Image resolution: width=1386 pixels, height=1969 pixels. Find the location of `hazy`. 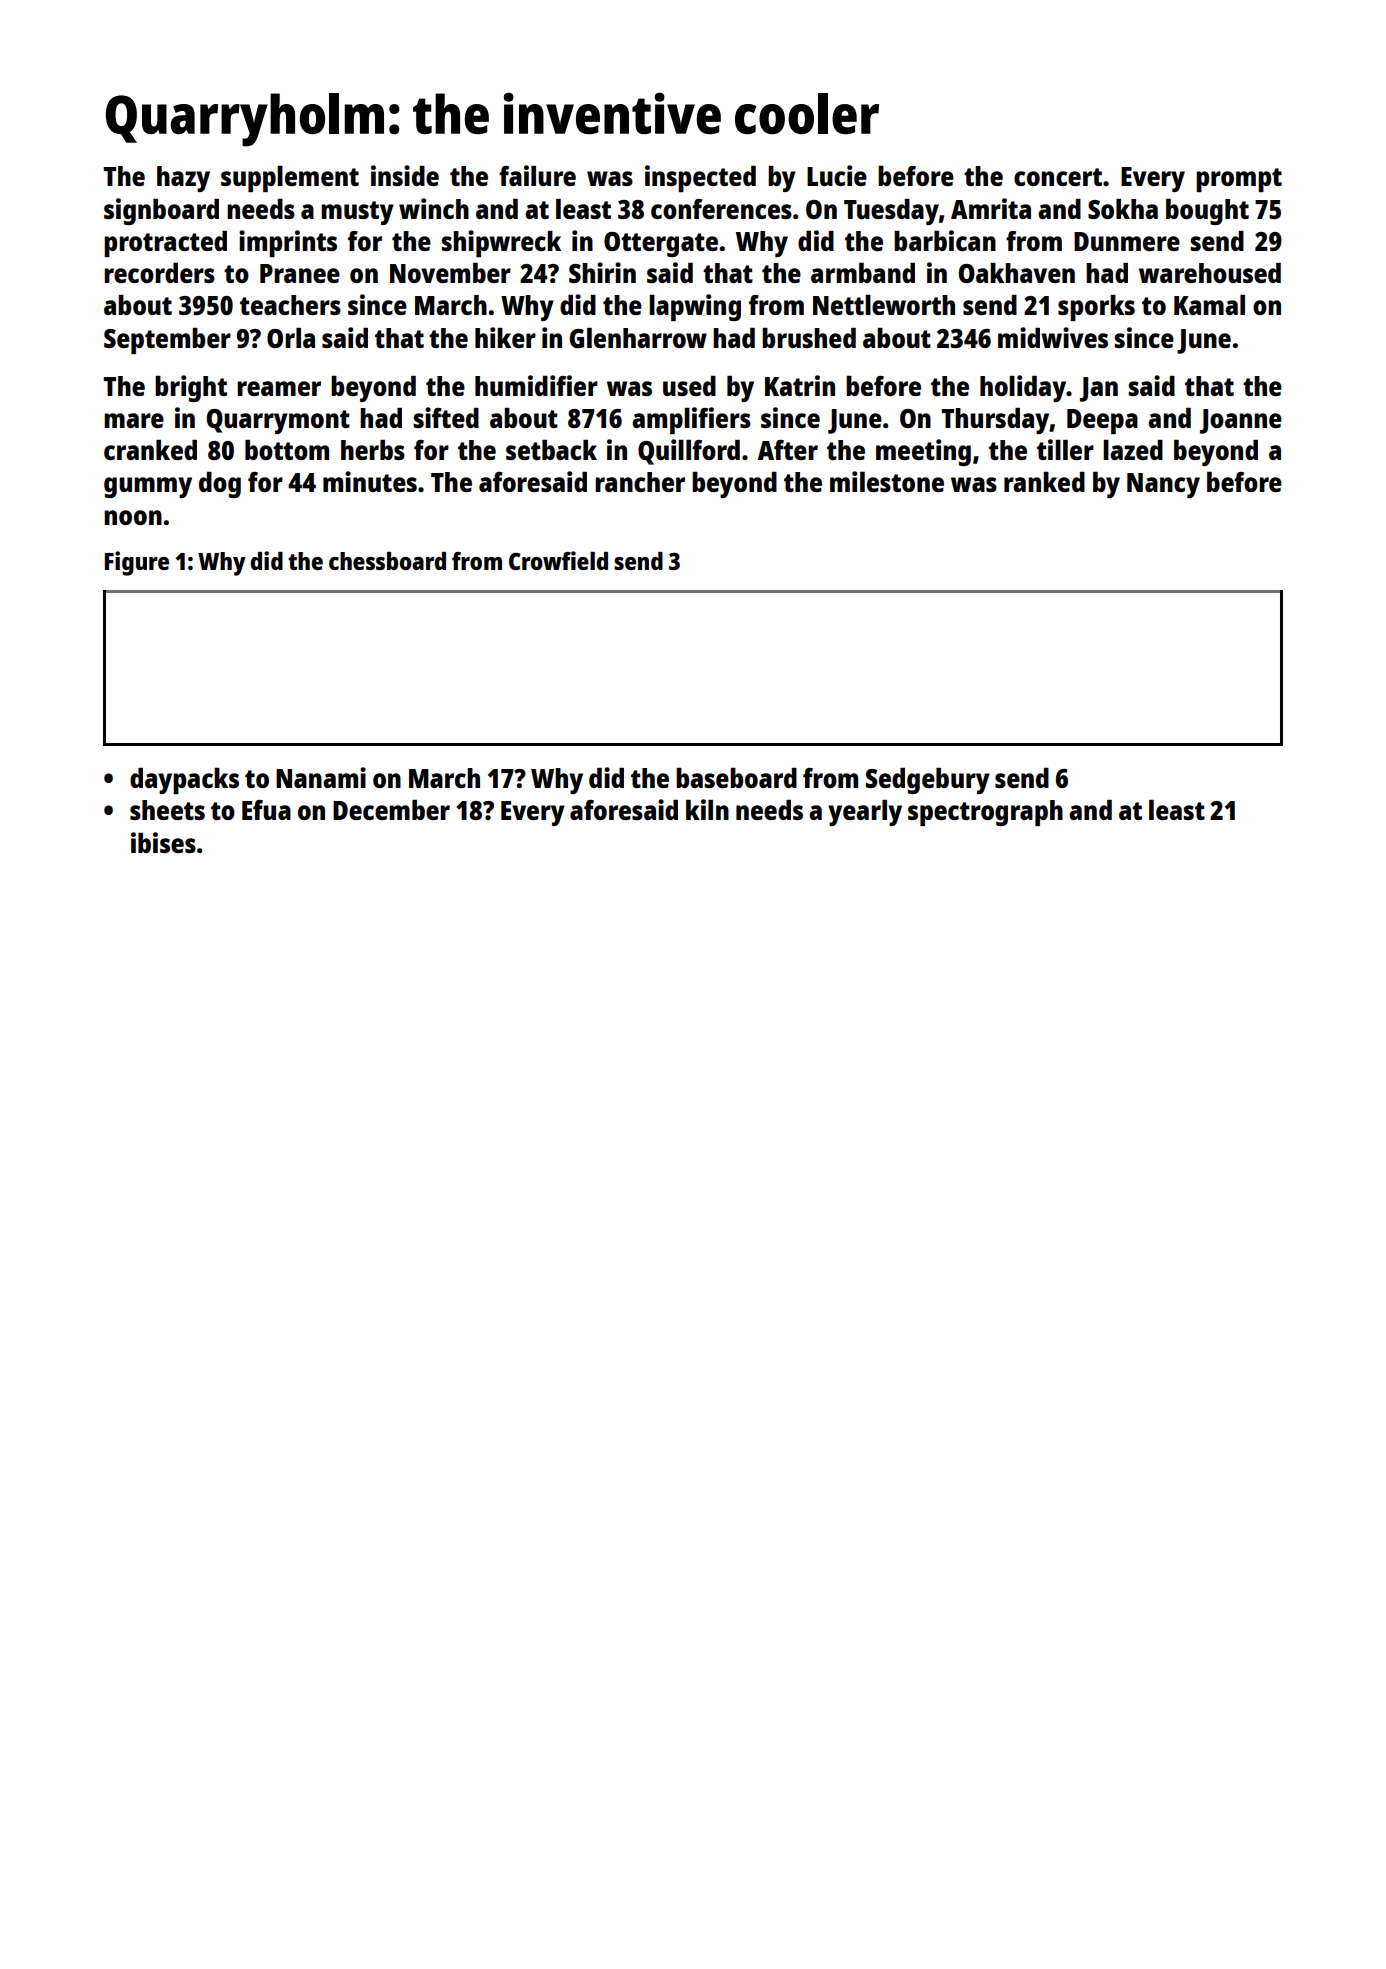

hazy is located at coordinates (183, 179).
